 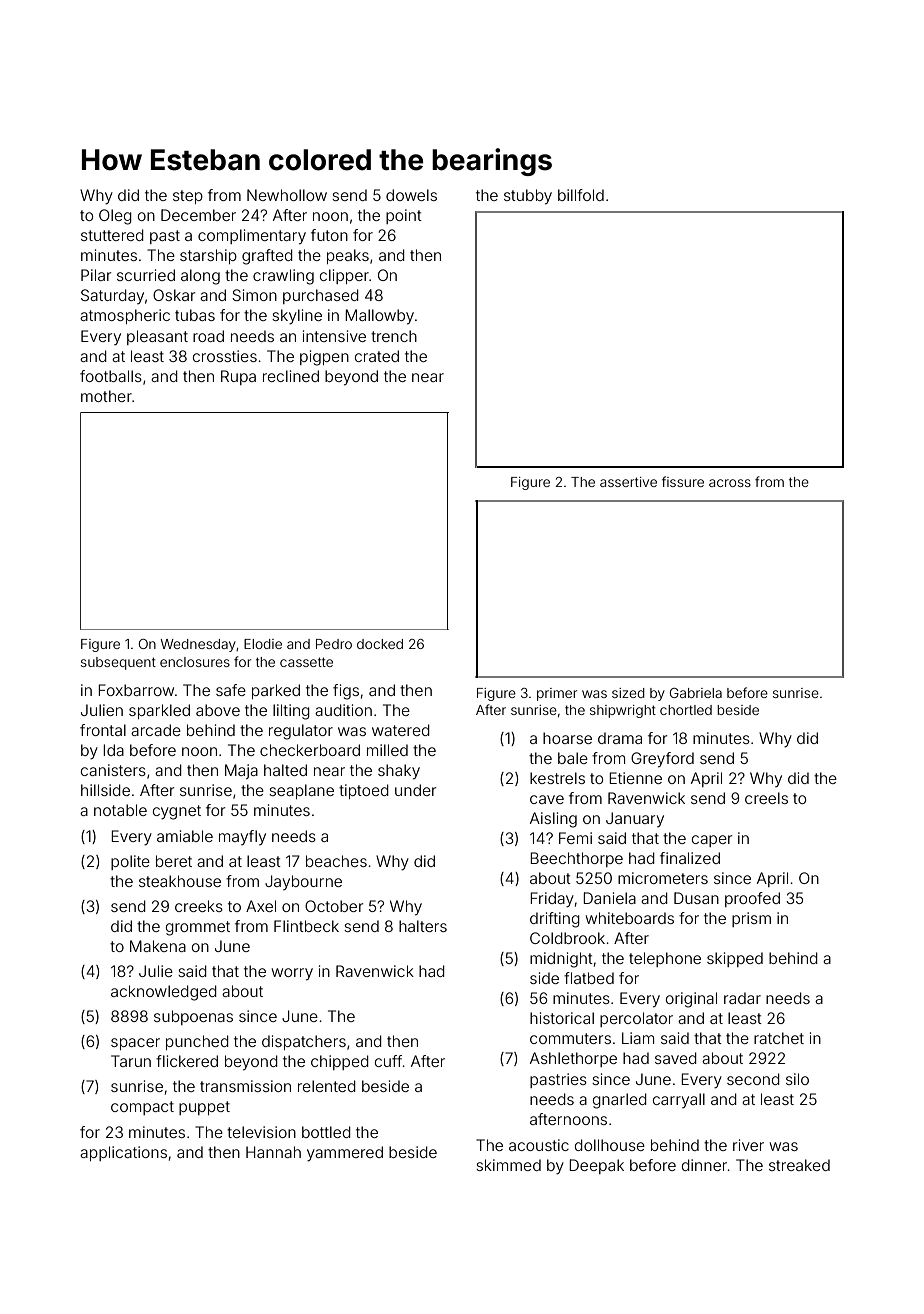 I want to click on stubby, so click(x=528, y=197).
